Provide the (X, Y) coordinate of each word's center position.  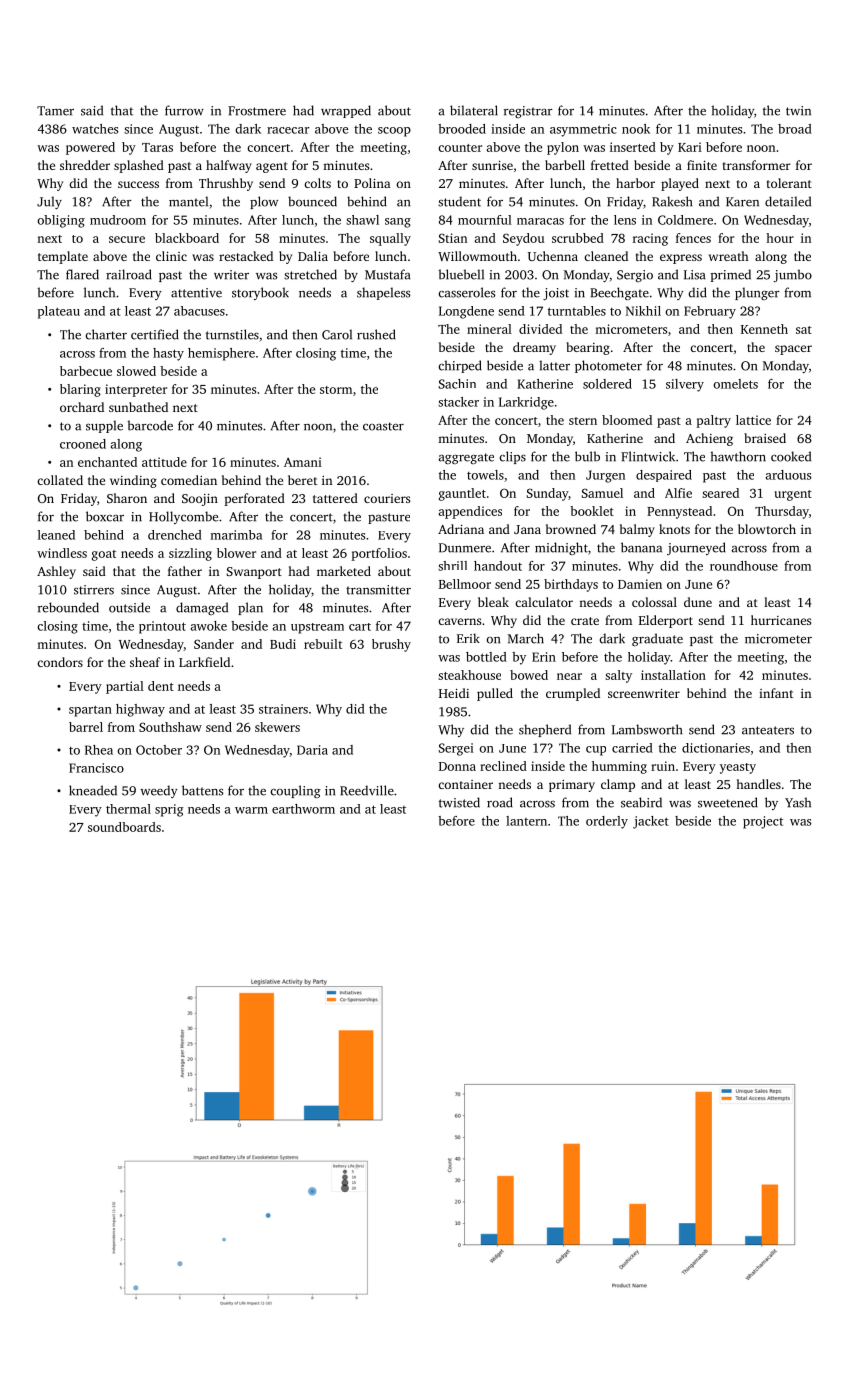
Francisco (96, 768)
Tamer (55, 111)
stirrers (94, 590)
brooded (462, 129)
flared (82, 274)
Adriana (461, 529)
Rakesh (672, 201)
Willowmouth (477, 256)
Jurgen (605, 476)
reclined (503, 766)
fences (693, 238)
